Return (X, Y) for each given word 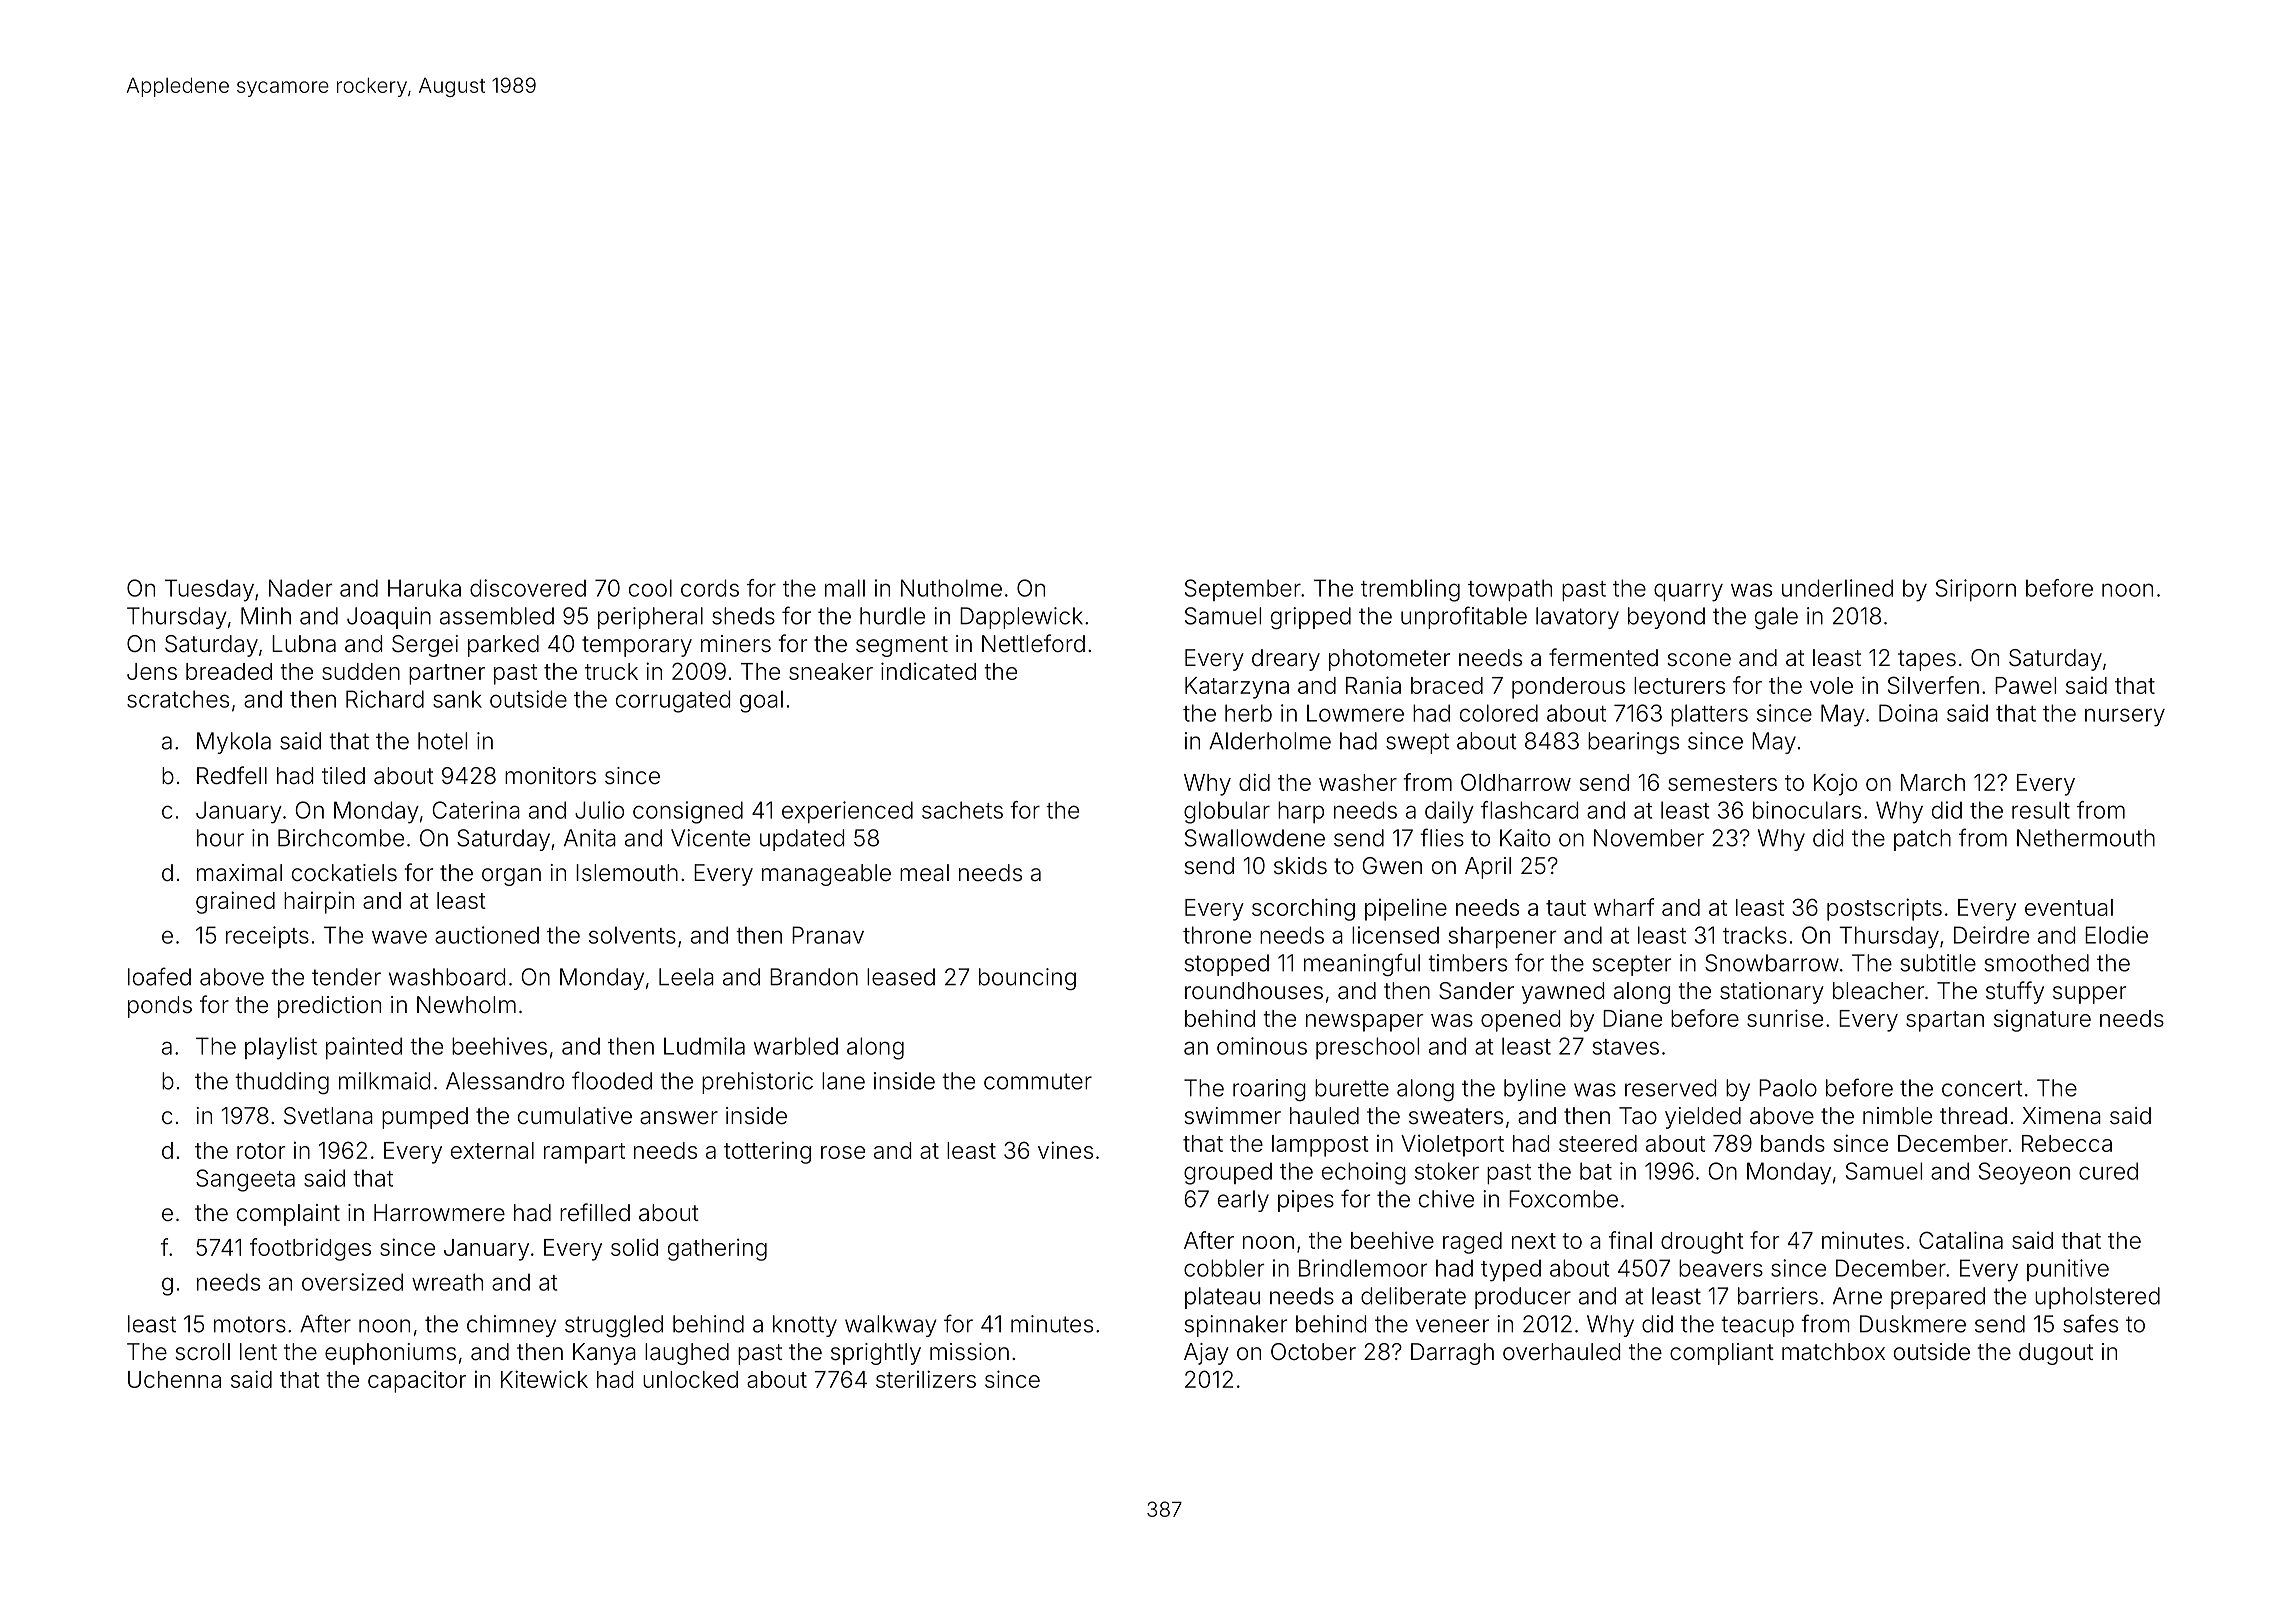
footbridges (310, 1249)
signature (2042, 1021)
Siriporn (1976, 590)
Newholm (466, 1004)
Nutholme (951, 588)
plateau (1222, 1298)
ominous (1262, 1046)
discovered (528, 588)
